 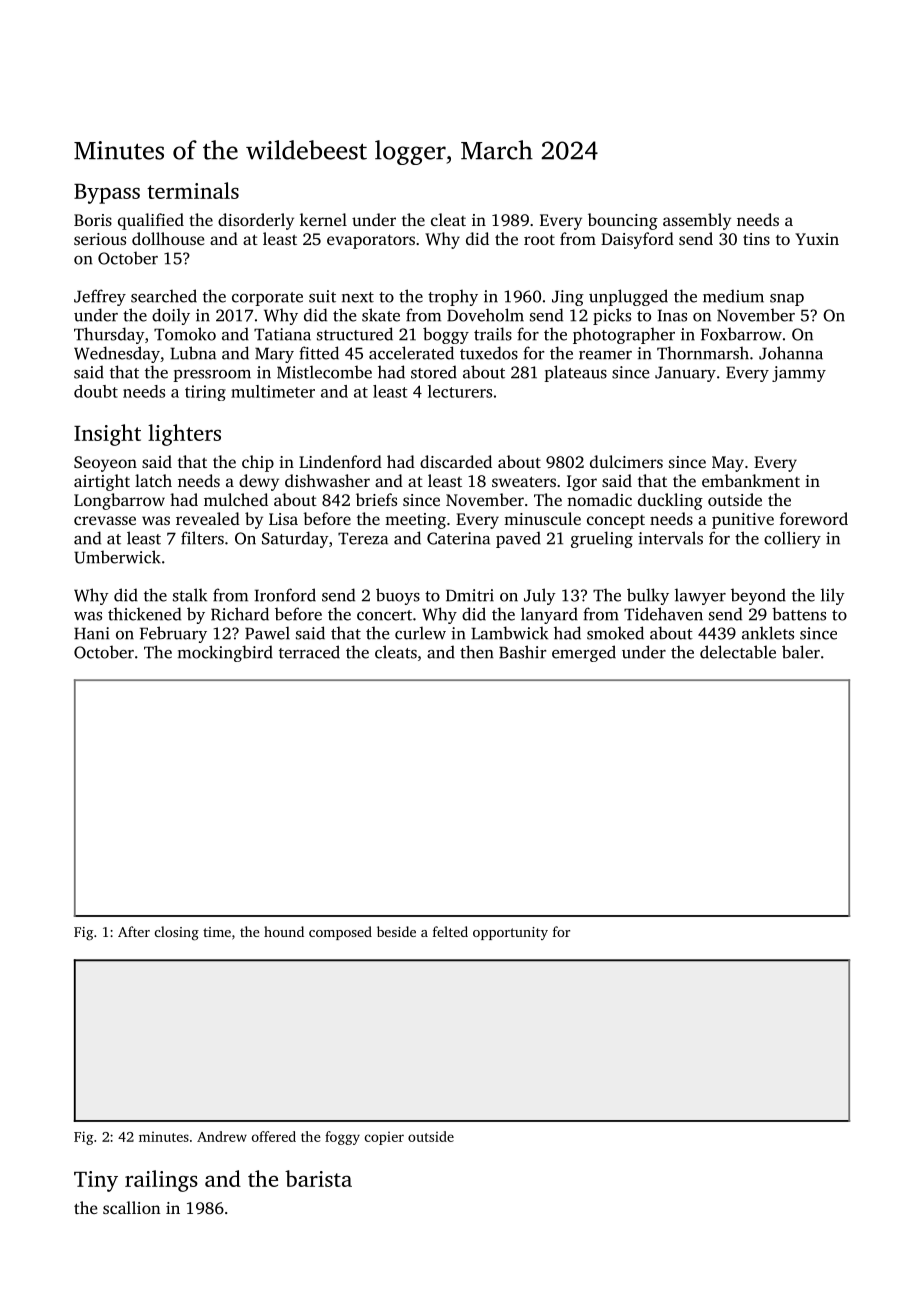 What do you see at coordinates (309, 652) in the screenshot?
I see `terraced` at bounding box center [309, 652].
